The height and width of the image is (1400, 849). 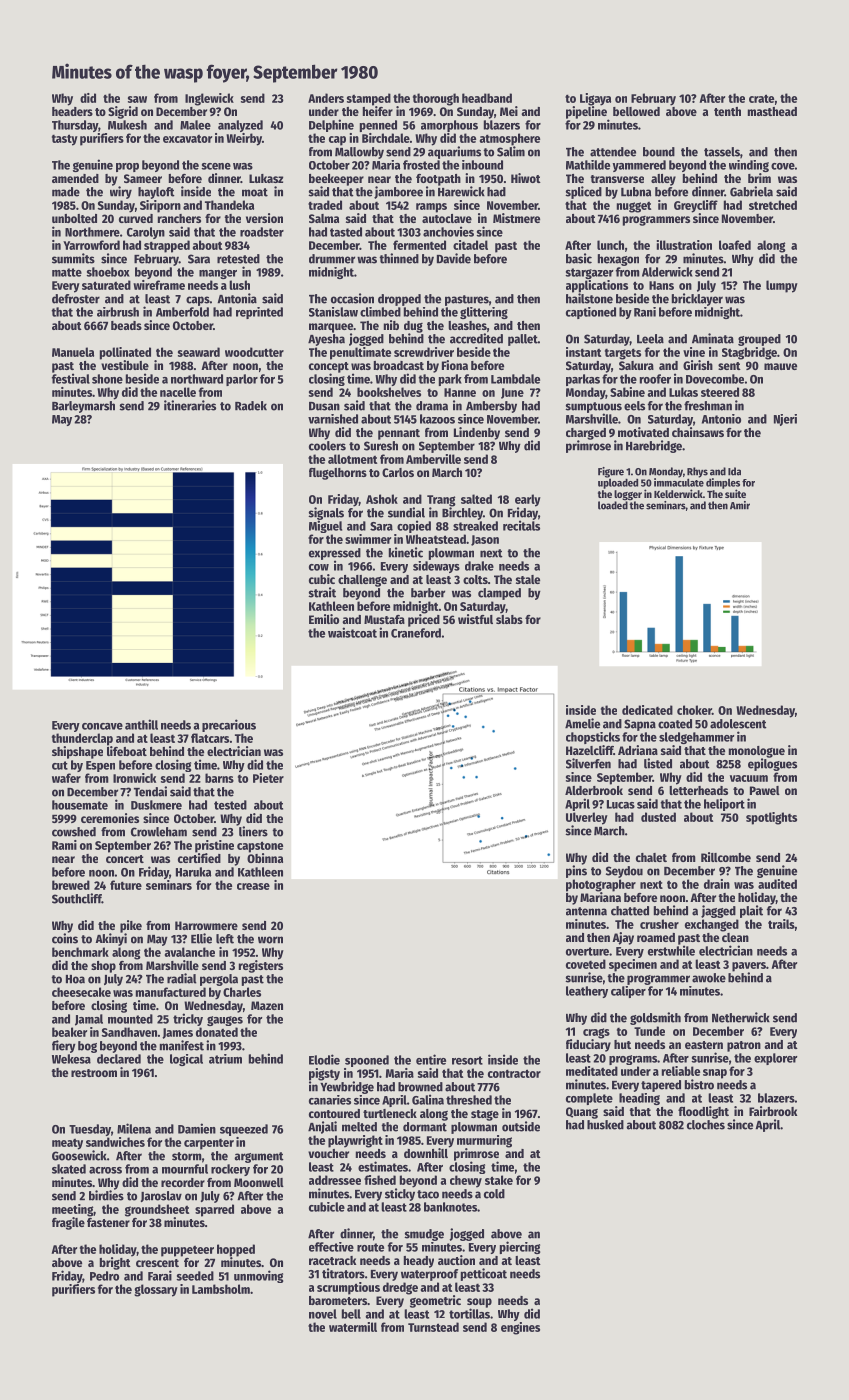 I want to click on Jaroslav, so click(x=161, y=1196).
